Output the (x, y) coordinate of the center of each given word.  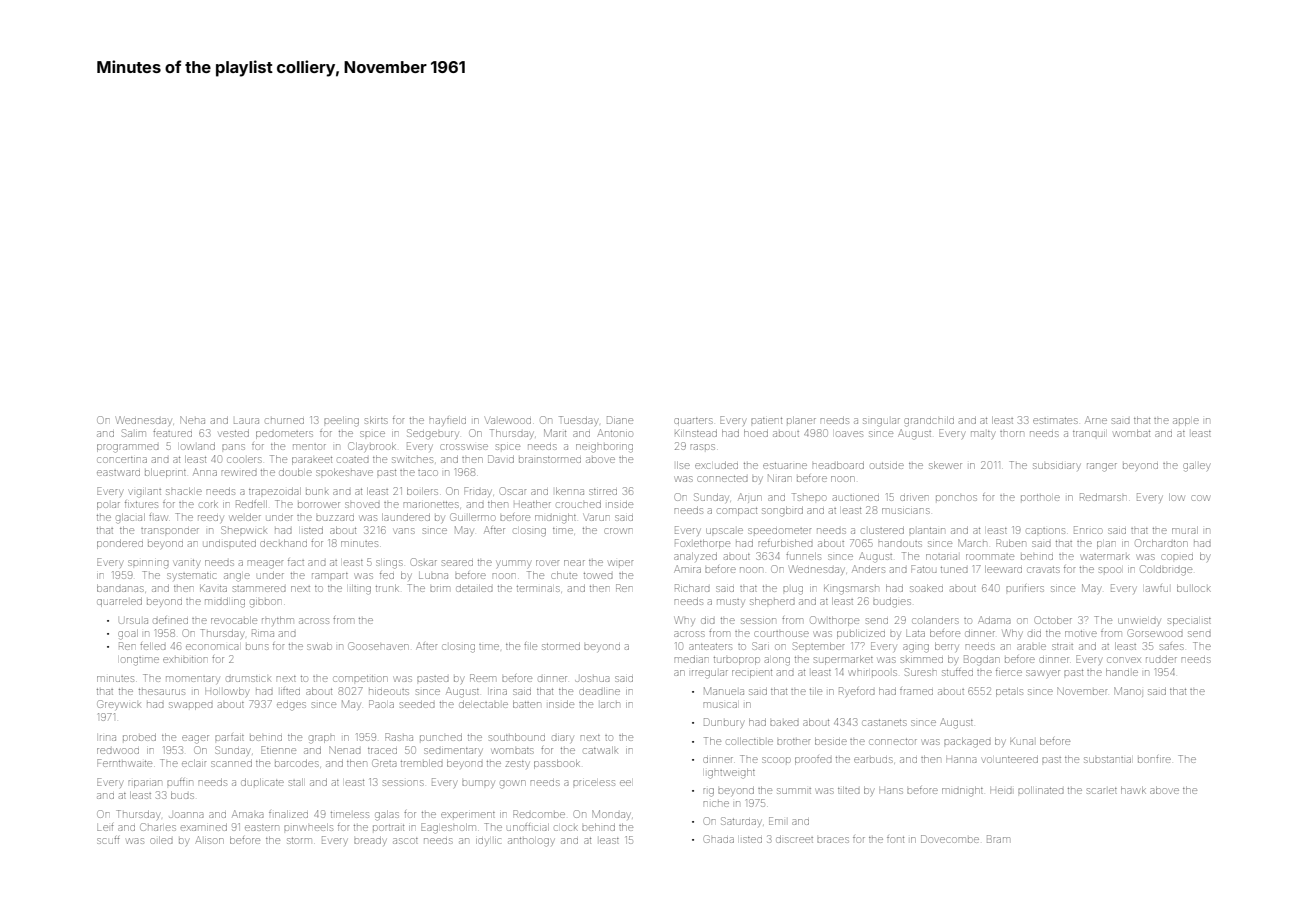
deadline (599, 691)
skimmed (922, 660)
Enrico (1088, 530)
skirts (376, 420)
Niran (779, 478)
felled (153, 646)
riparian (145, 784)
